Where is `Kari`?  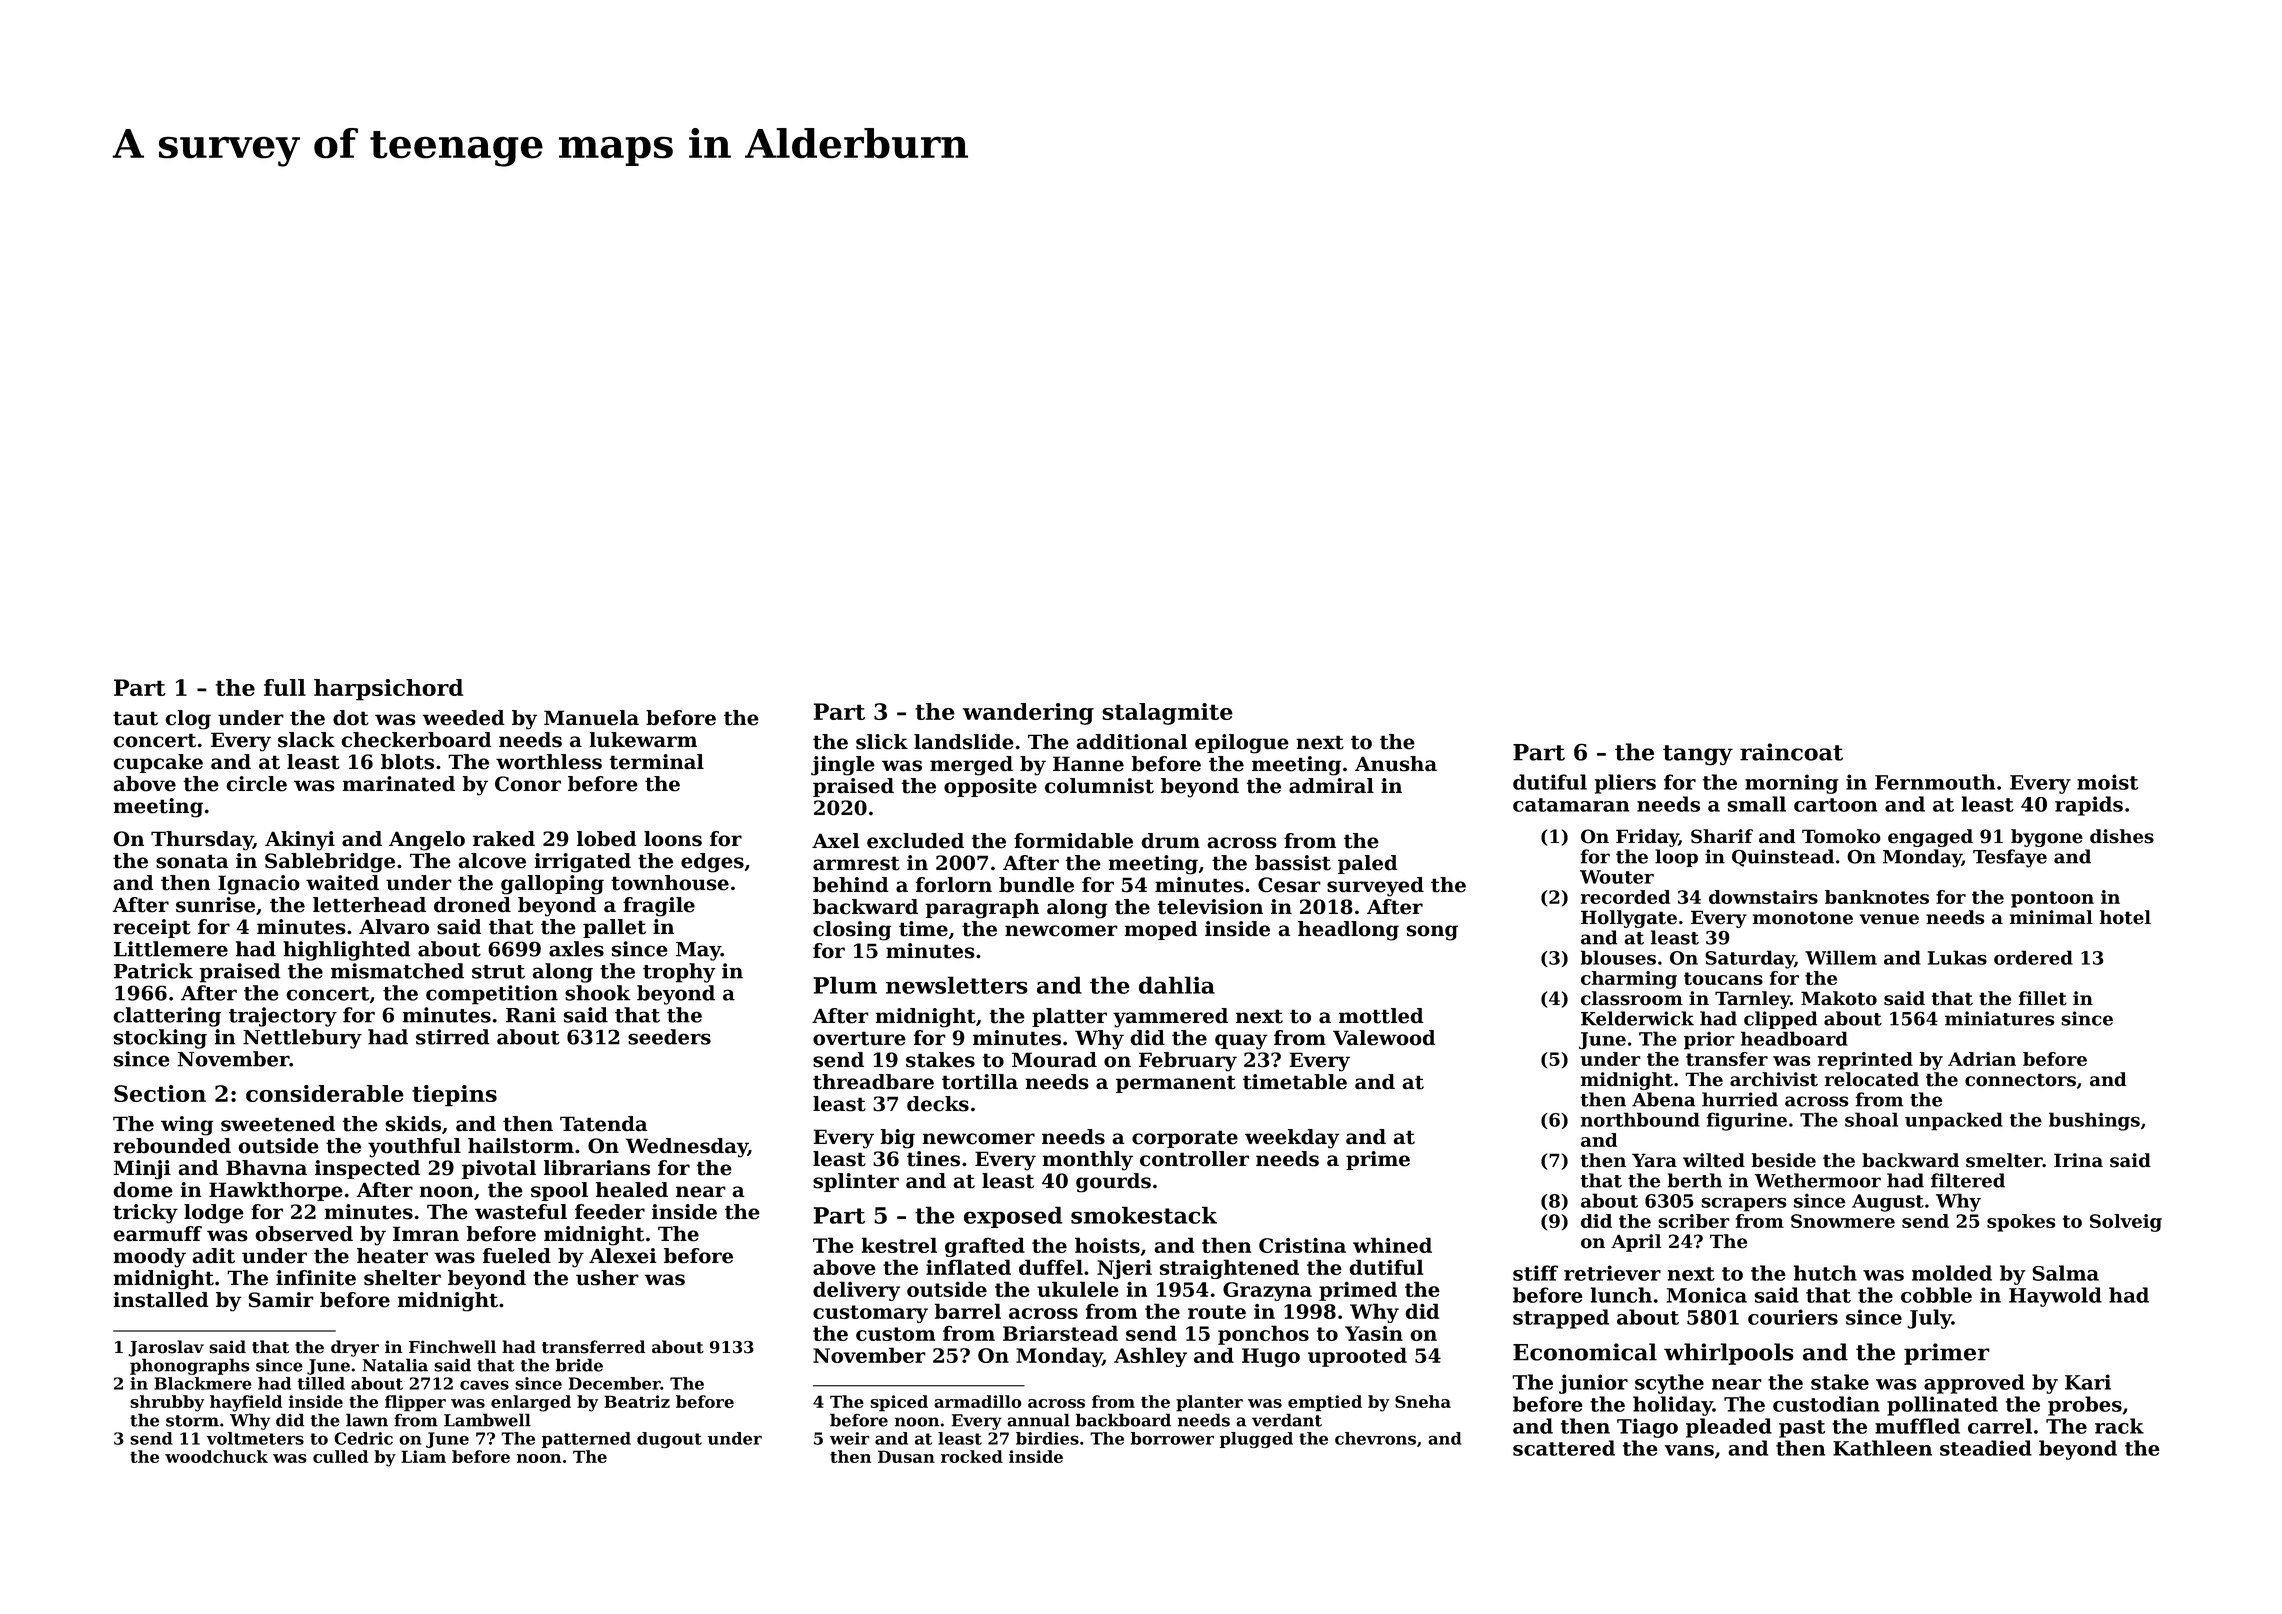
Kari is located at coordinates (2088, 1382).
